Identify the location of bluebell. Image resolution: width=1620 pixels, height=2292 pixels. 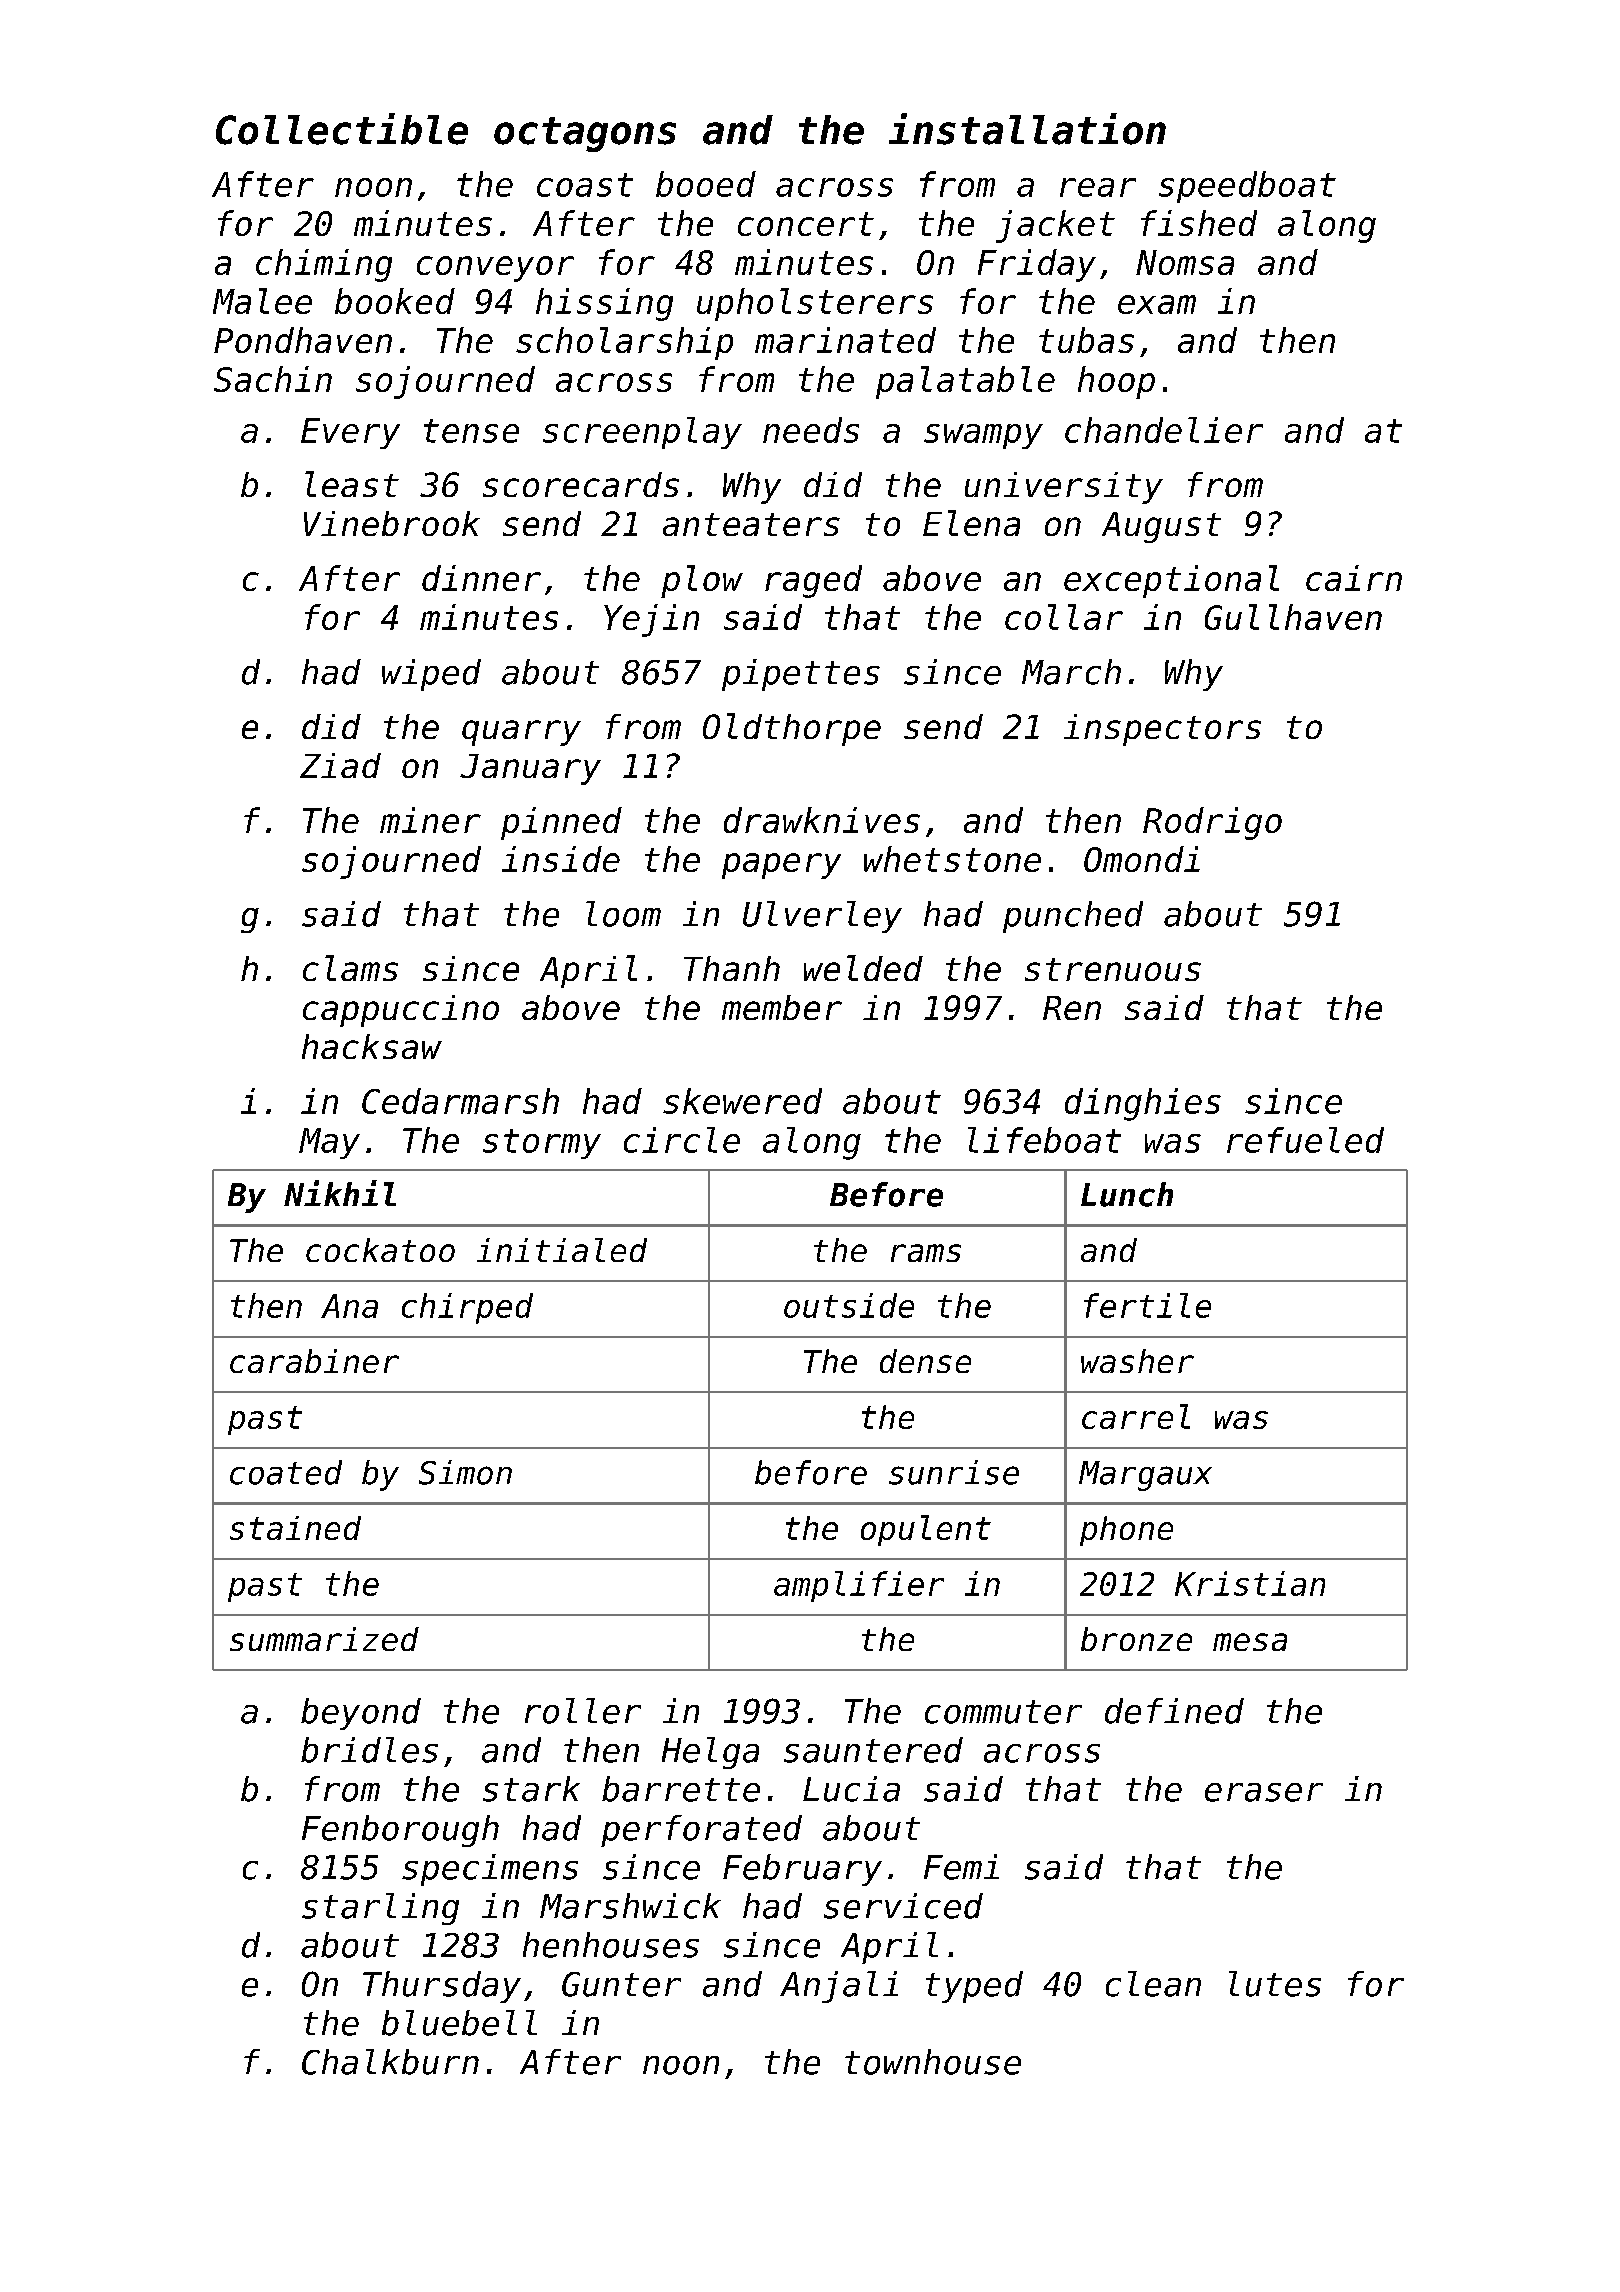
(459, 2023).
